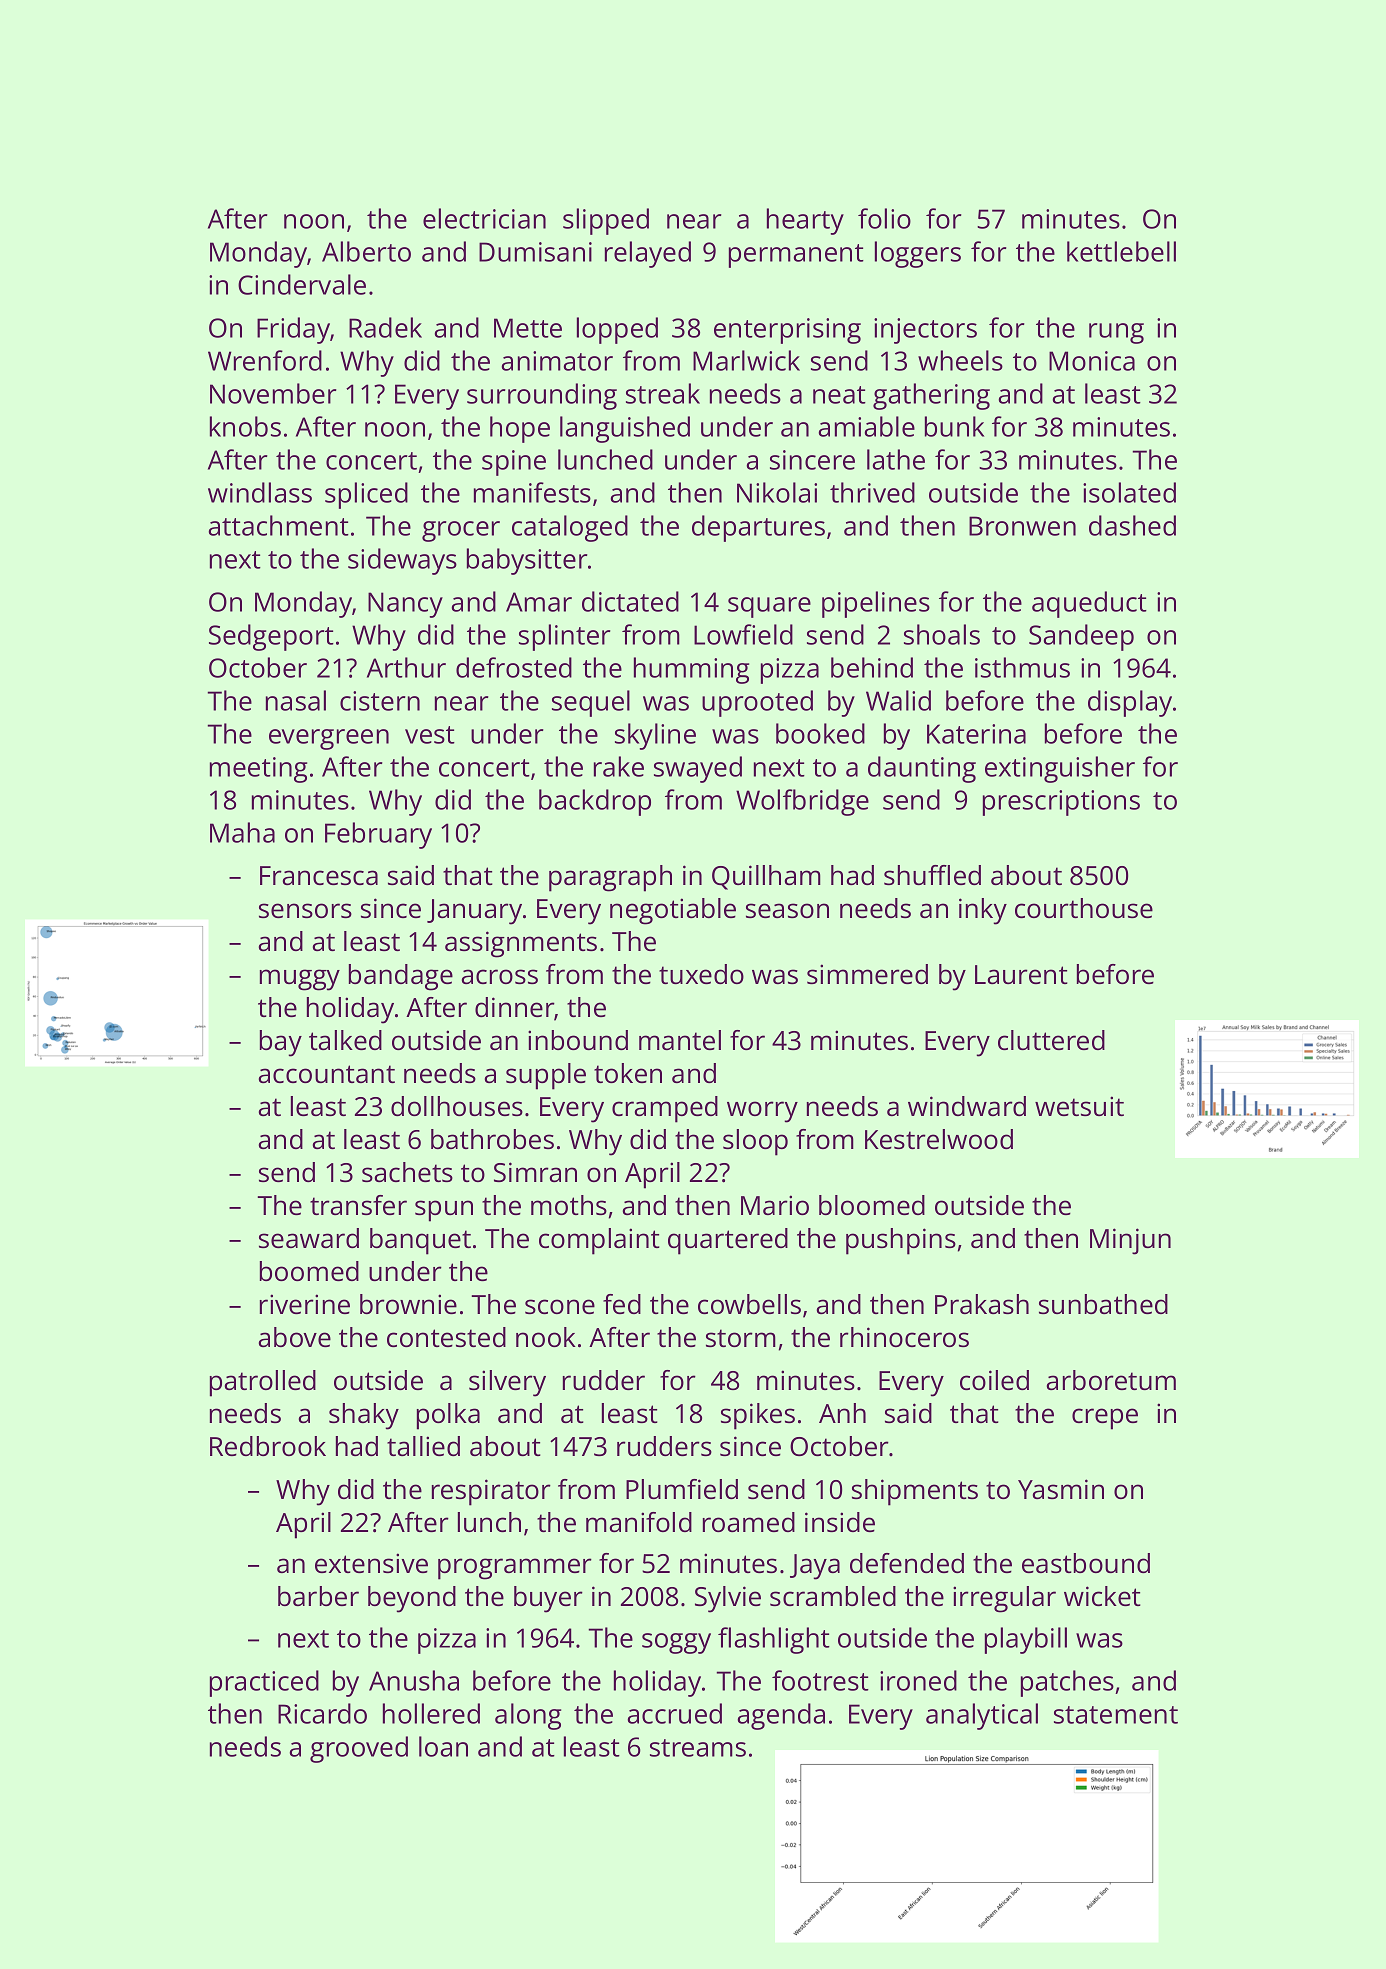  What do you see at coordinates (758, 528) in the document?
I see `departures` at bounding box center [758, 528].
